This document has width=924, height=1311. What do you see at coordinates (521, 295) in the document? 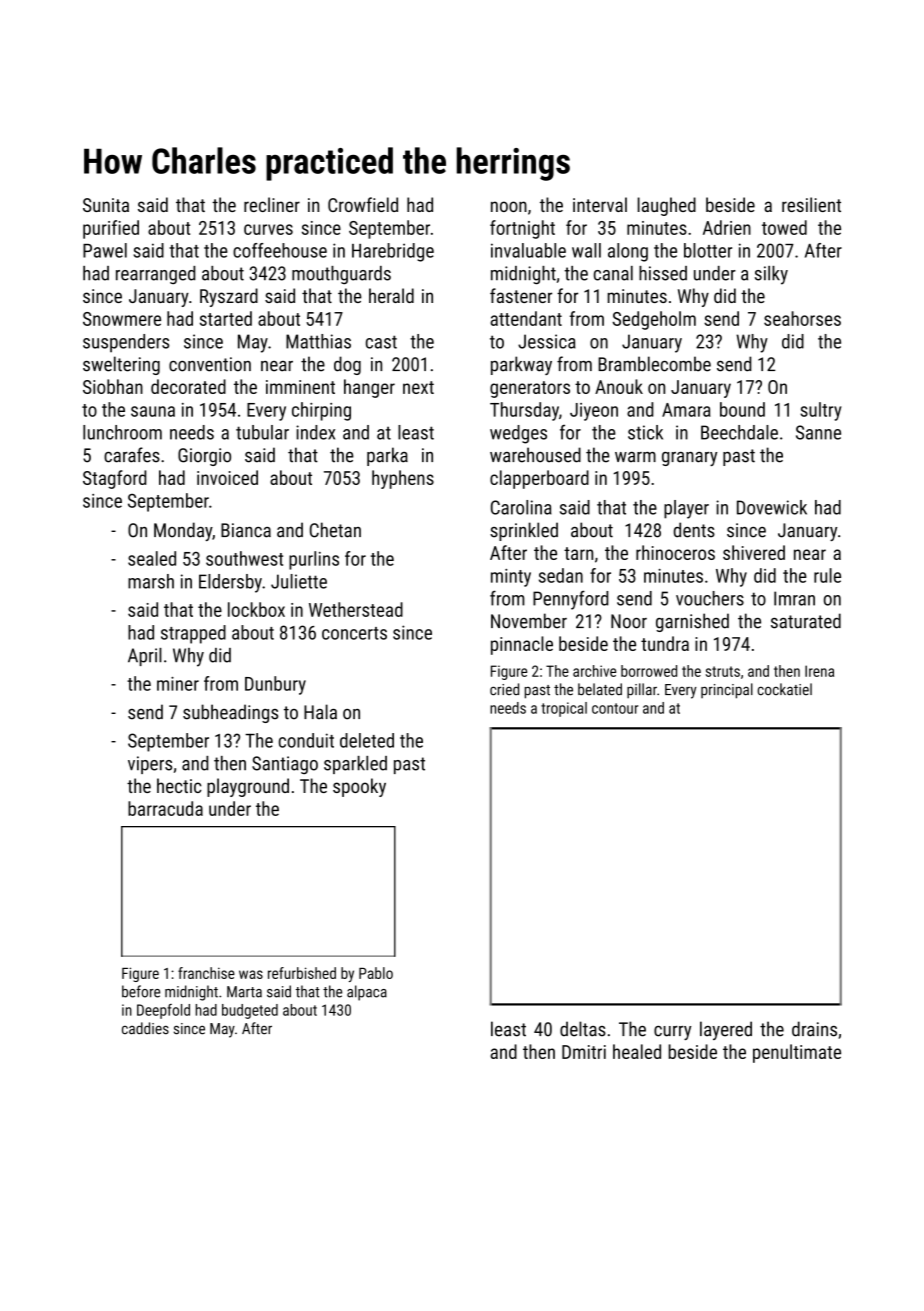
I see `fastener` at bounding box center [521, 295].
